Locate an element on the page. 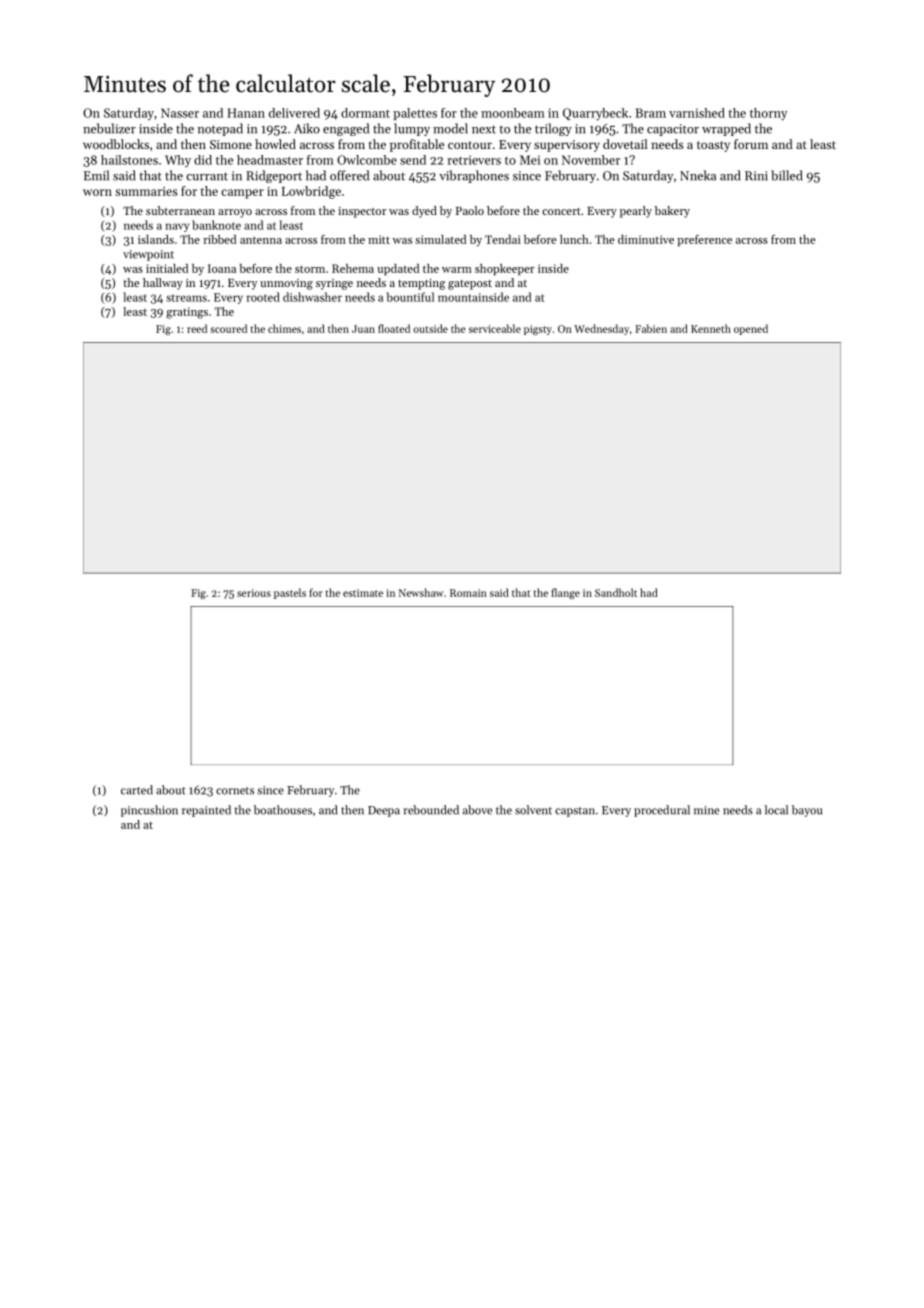  floated is located at coordinates (394, 328).
